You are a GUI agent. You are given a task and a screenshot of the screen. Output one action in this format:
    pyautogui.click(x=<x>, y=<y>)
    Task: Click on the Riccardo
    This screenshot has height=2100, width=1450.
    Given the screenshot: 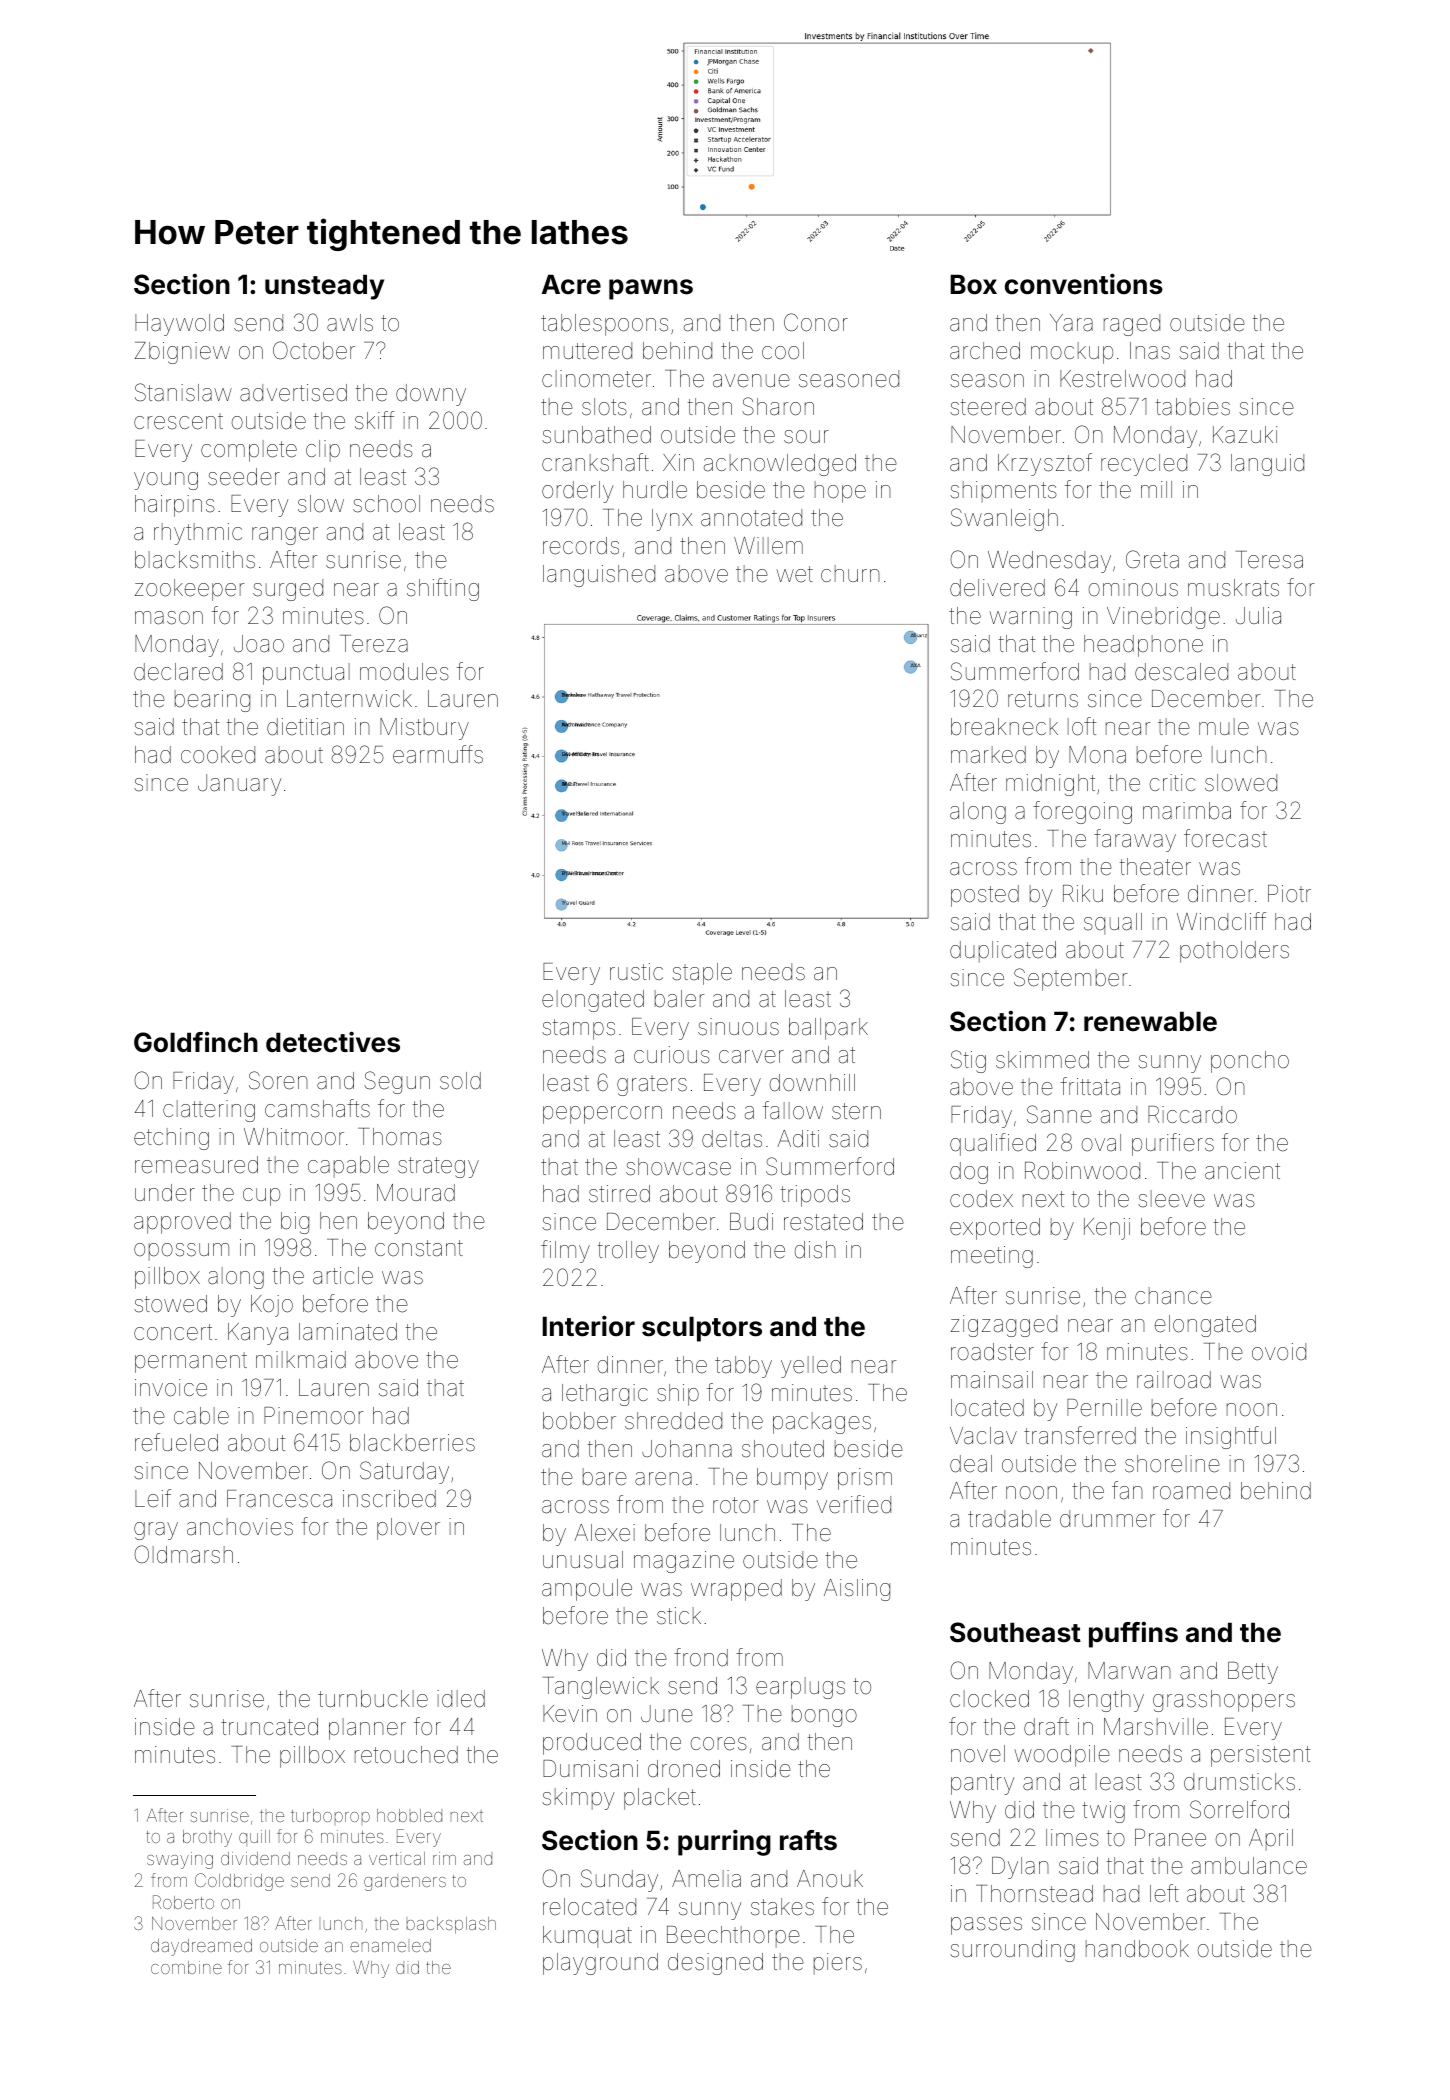 What is the action you would take?
    pyautogui.click(x=1192, y=1115)
